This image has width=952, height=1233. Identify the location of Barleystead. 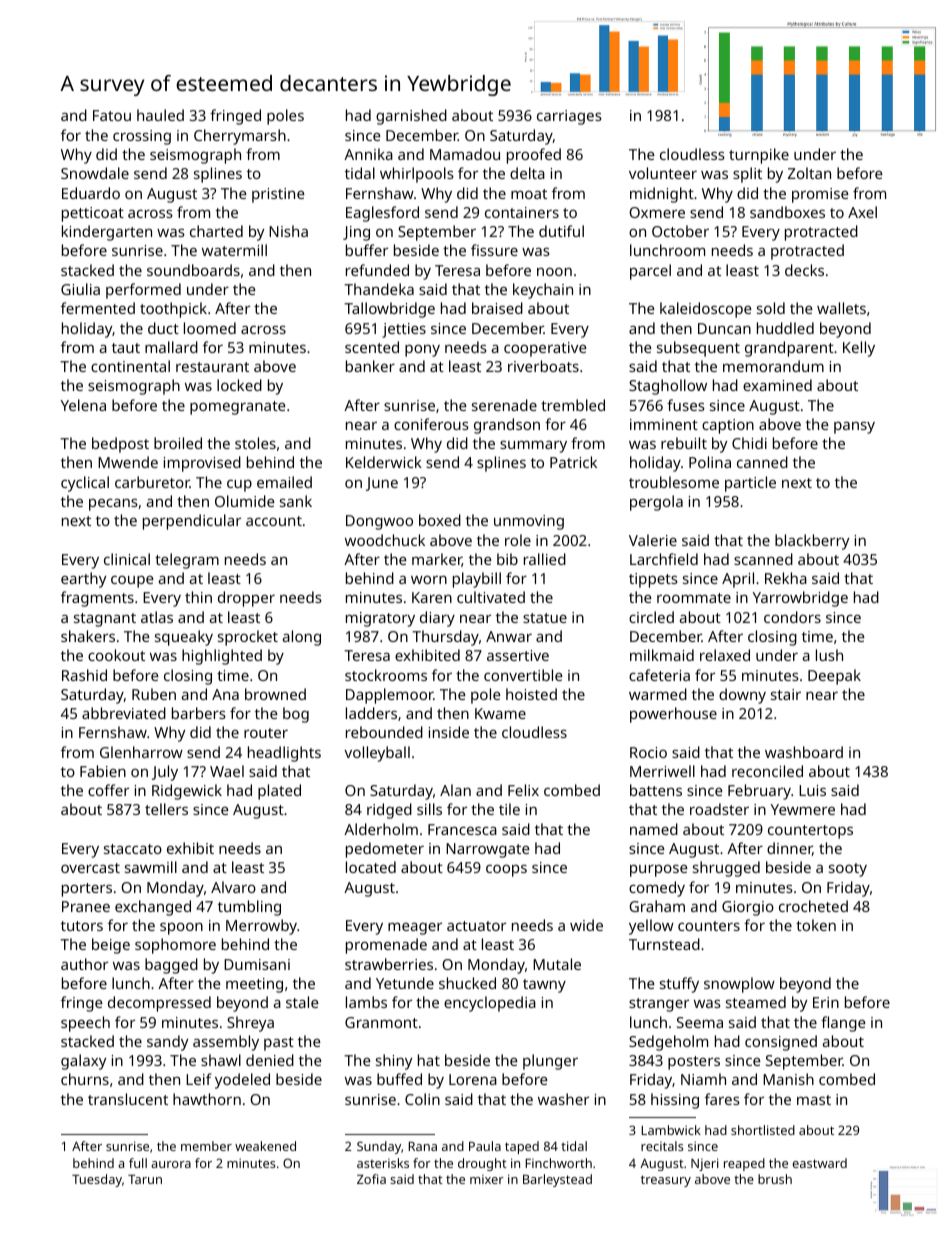
(557, 1180).
